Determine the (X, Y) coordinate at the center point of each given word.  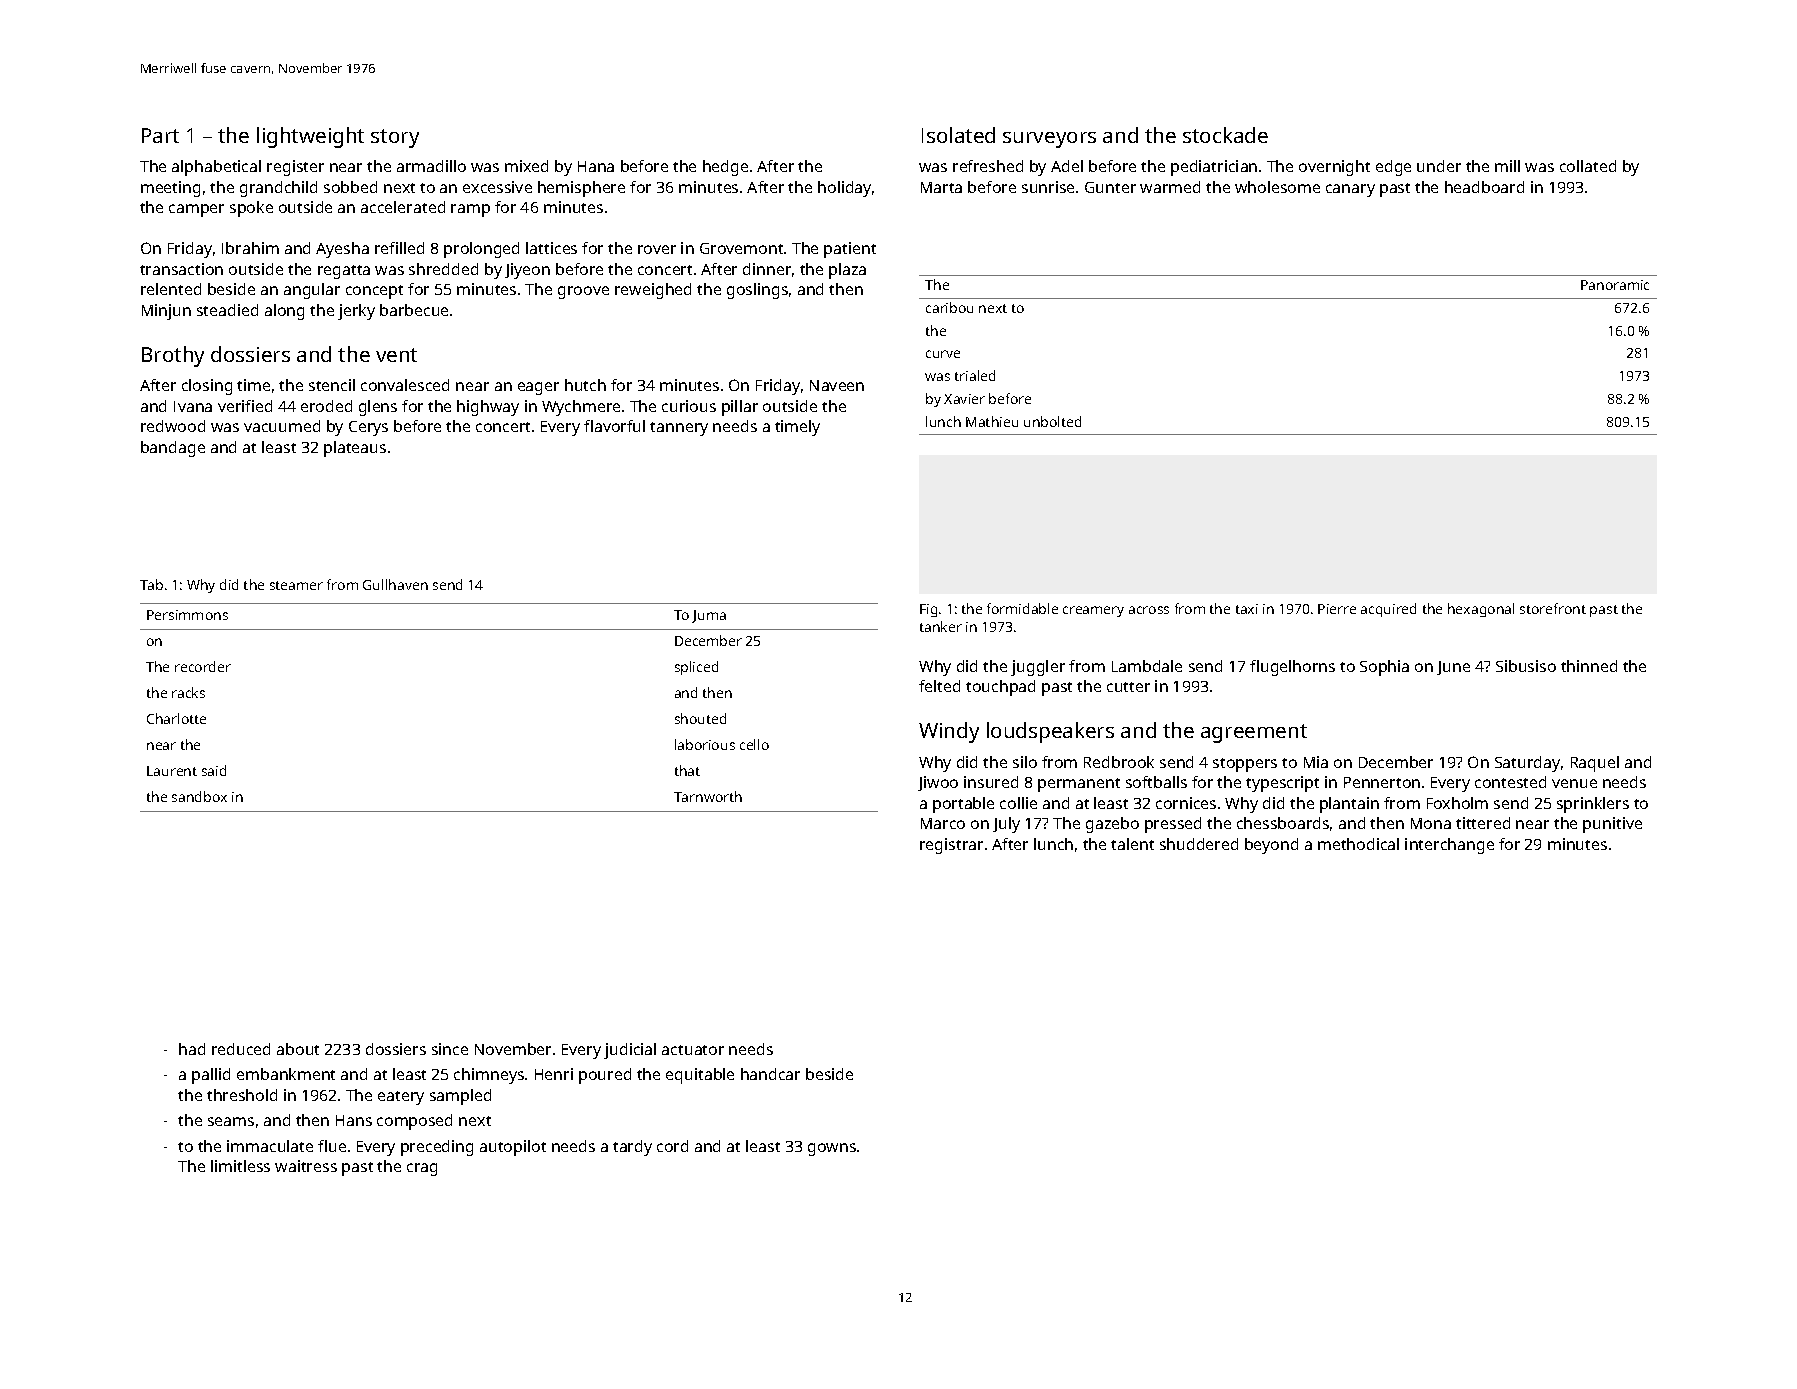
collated (1588, 166)
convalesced (405, 385)
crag (422, 1169)
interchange (1449, 846)
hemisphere (581, 189)
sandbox (199, 796)
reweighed (653, 291)
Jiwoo (938, 783)
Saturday (1527, 764)
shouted (700, 718)
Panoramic (1615, 285)
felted (939, 686)
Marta (941, 187)
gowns (832, 1149)
